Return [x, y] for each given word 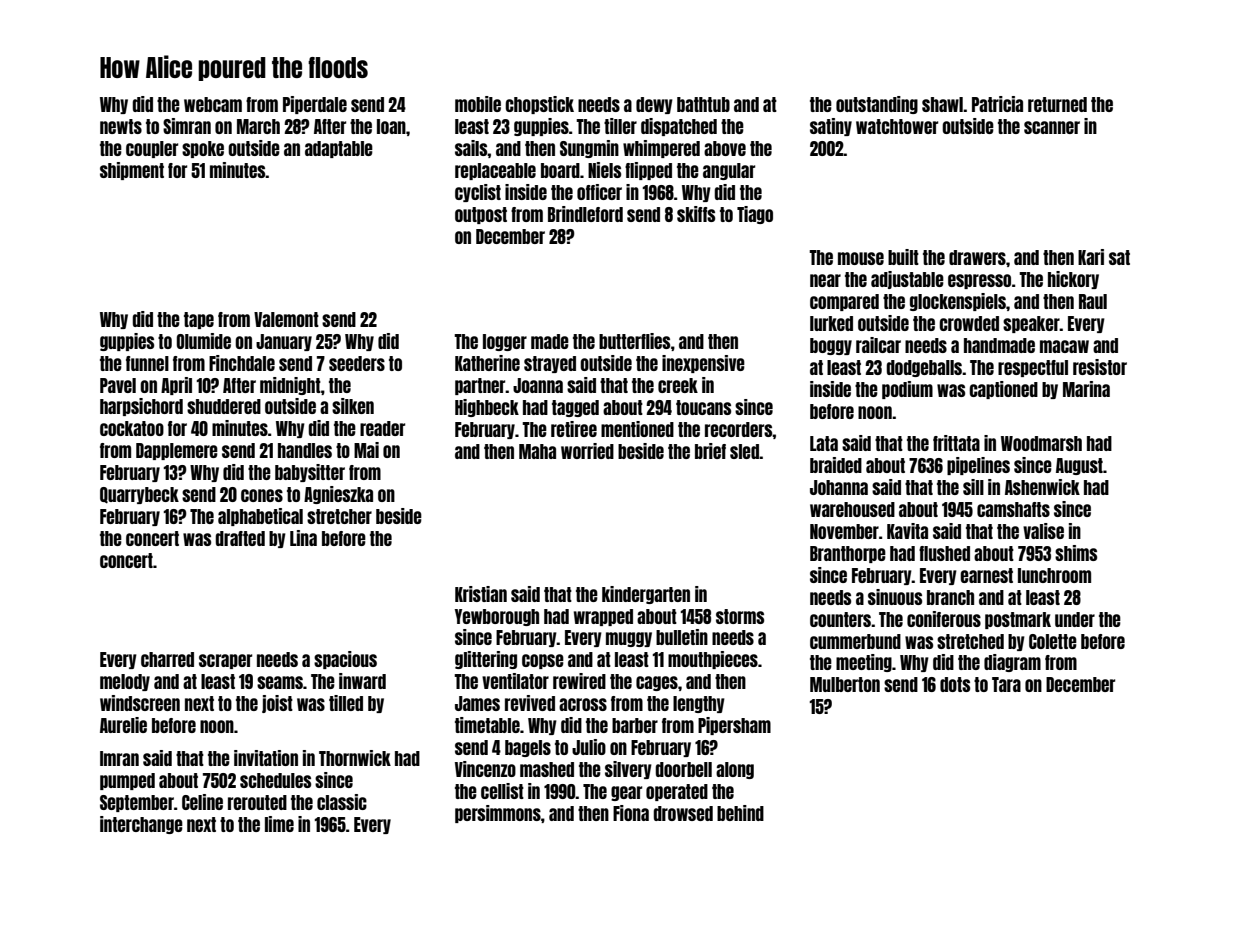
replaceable [495, 171]
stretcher [339, 516]
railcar [878, 345]
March [258, 126]
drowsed [683, 813]
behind [740, 813]
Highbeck [487, 408]
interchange [141, 825]
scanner [1052, 127]
